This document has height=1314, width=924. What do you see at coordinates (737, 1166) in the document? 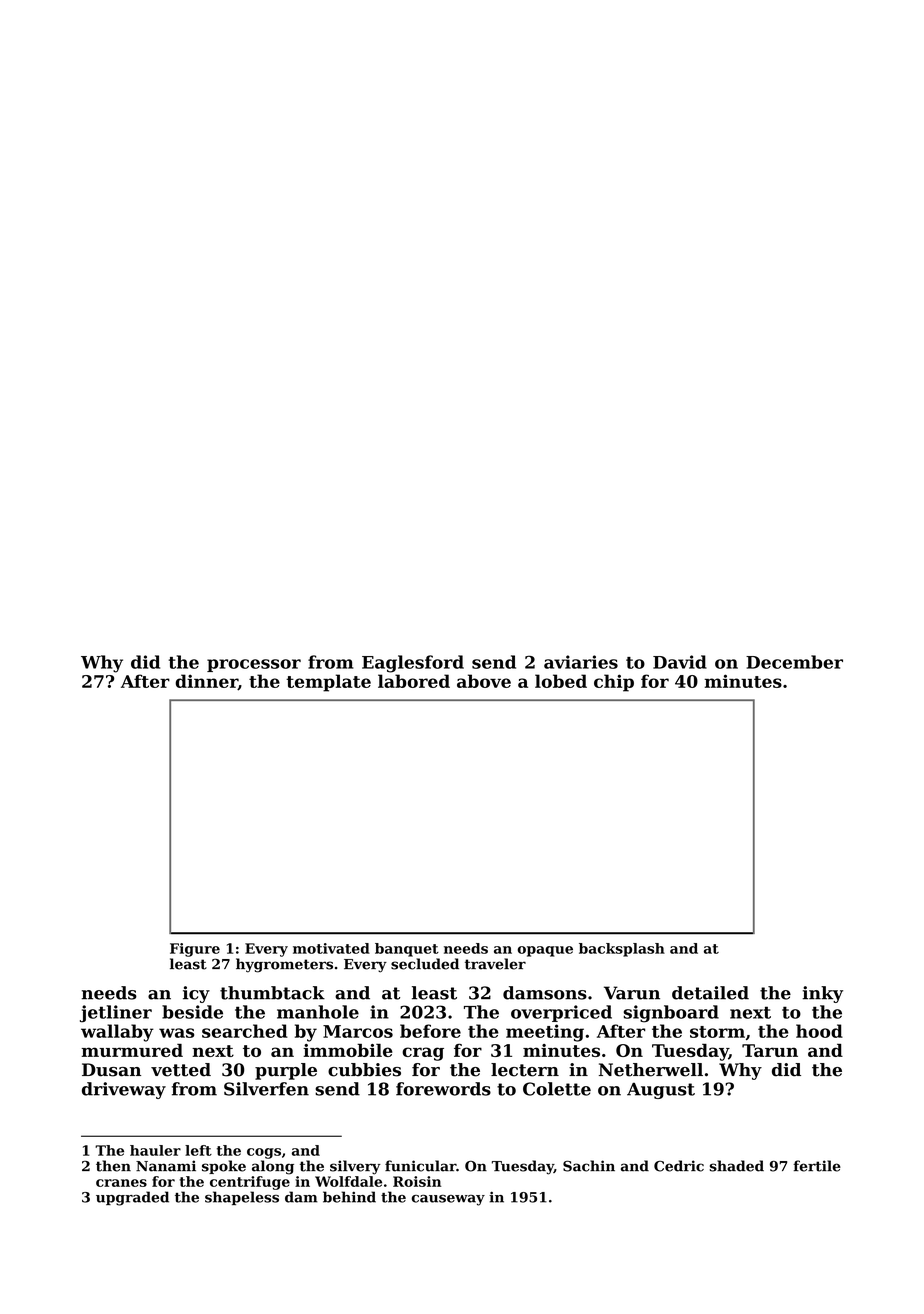
I see `shaded` at bounding box center [737, 1166].
